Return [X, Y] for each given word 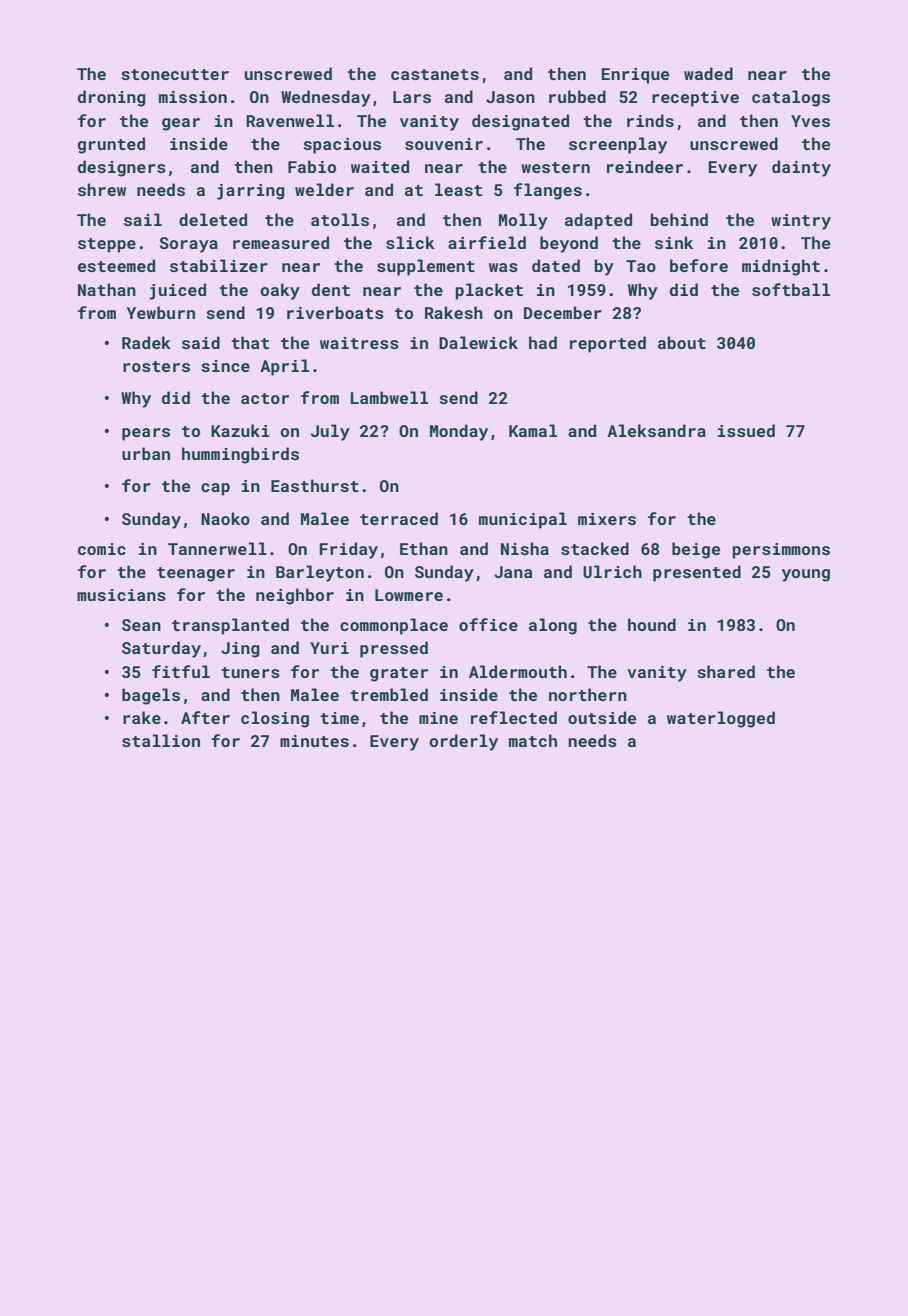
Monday [459, 432]
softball [791, 289]
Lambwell [389, 397]
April [284, 367]
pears [146, 434]
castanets [435, 74]
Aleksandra [656, 430]
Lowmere [409, 595]
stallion [161, 740]
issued [746, 430]
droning [112, 98]
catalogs [791, 98]
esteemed [116, 265]
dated [556, 265]
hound [652, 624]
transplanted [230, 626]
